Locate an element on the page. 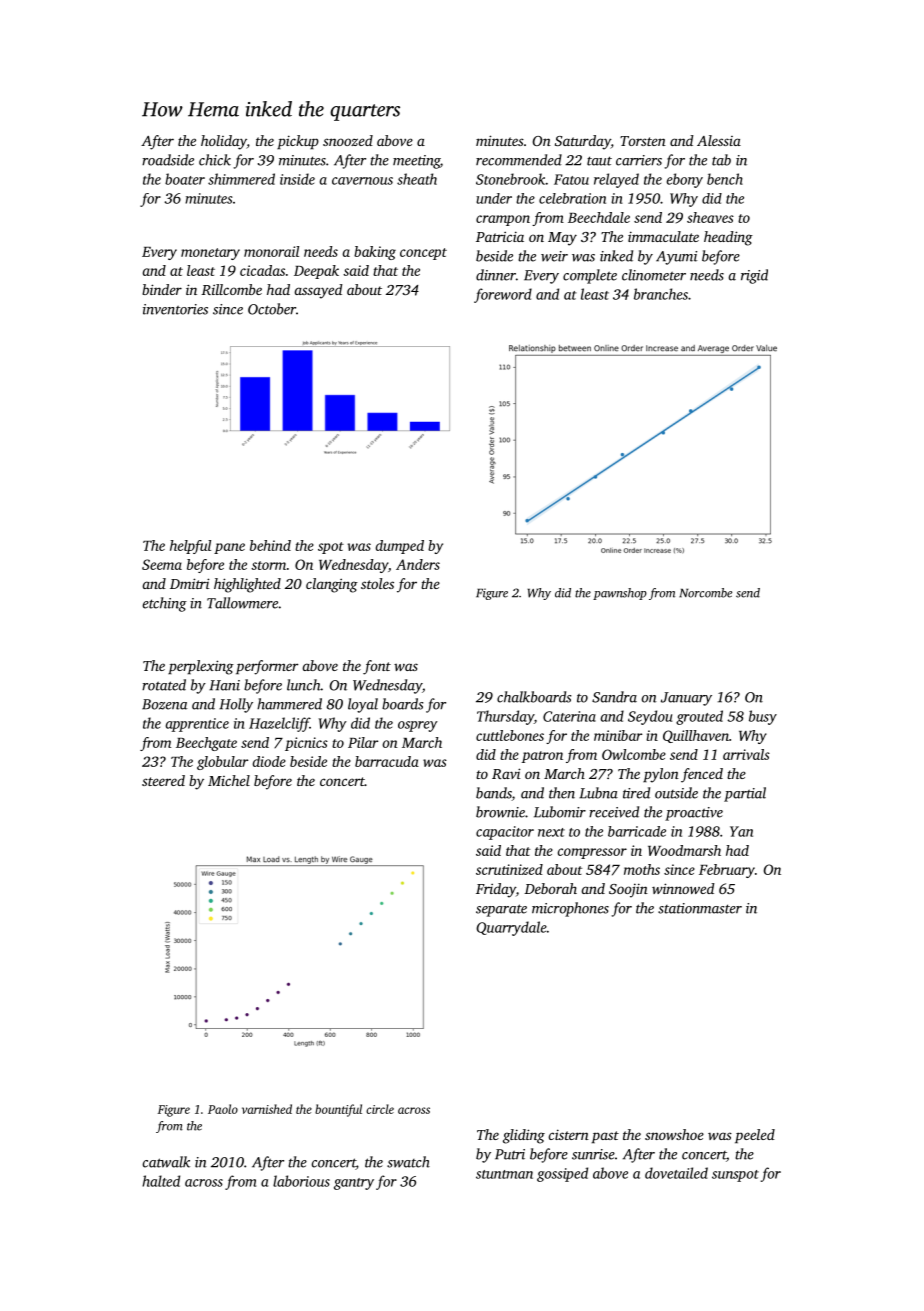 The width and height of the document is (924, 1311). rigid is located at coordinates (754, 276).
